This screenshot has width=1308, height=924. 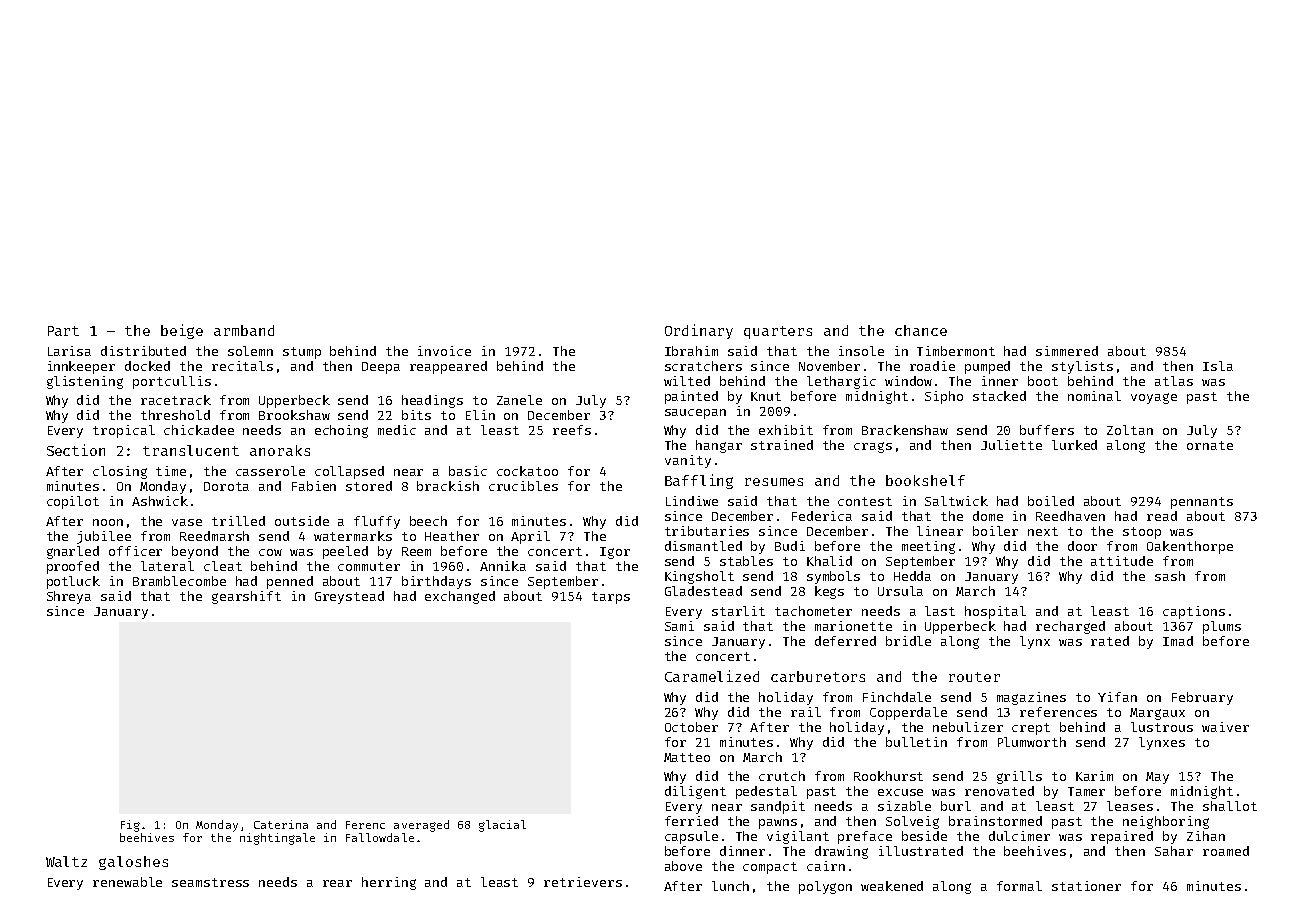 I want to click on compact, so click(x=770, y=868).
